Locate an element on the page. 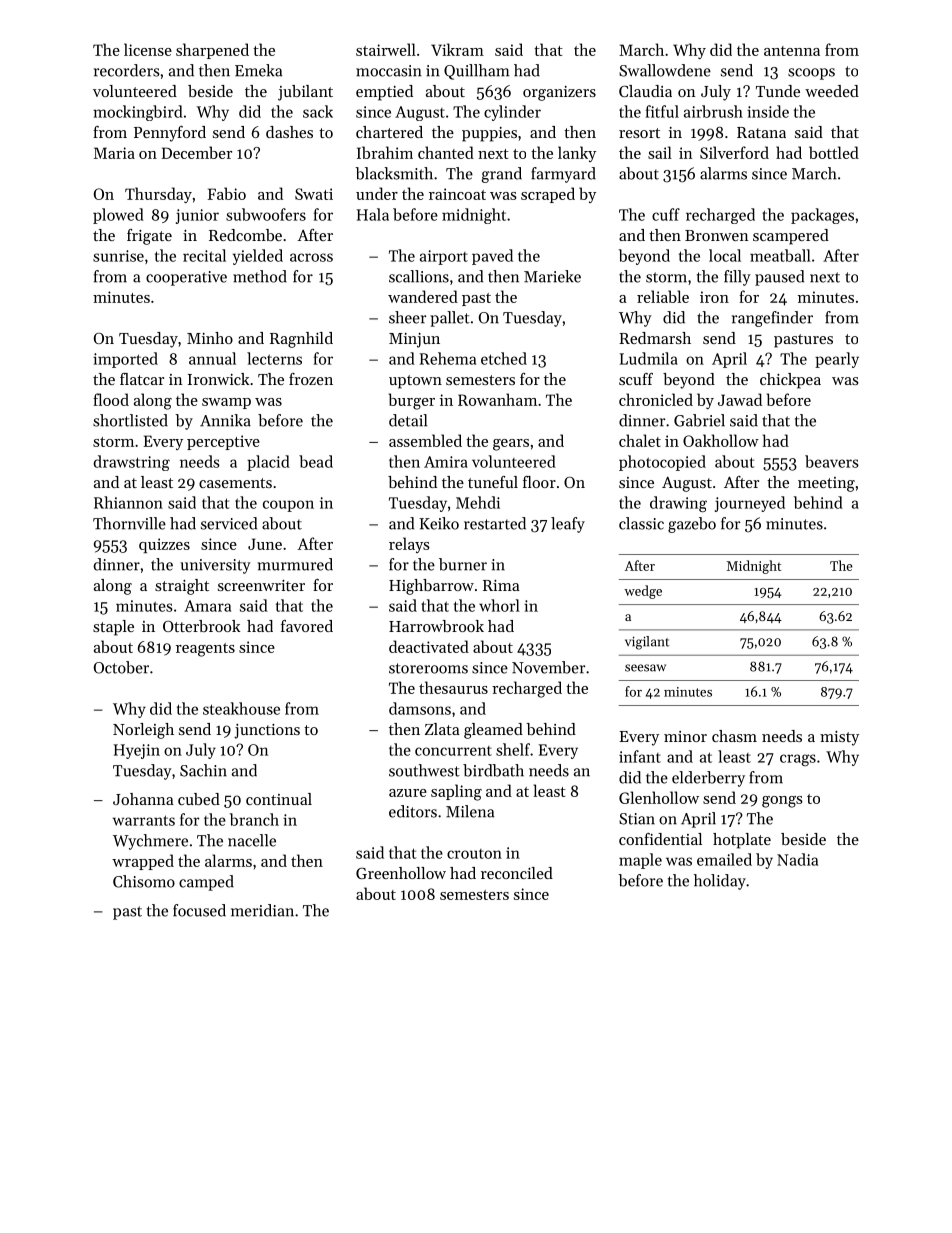 The image size is (952, 1233). Ragnhild is located at coordinates (301, 340).
